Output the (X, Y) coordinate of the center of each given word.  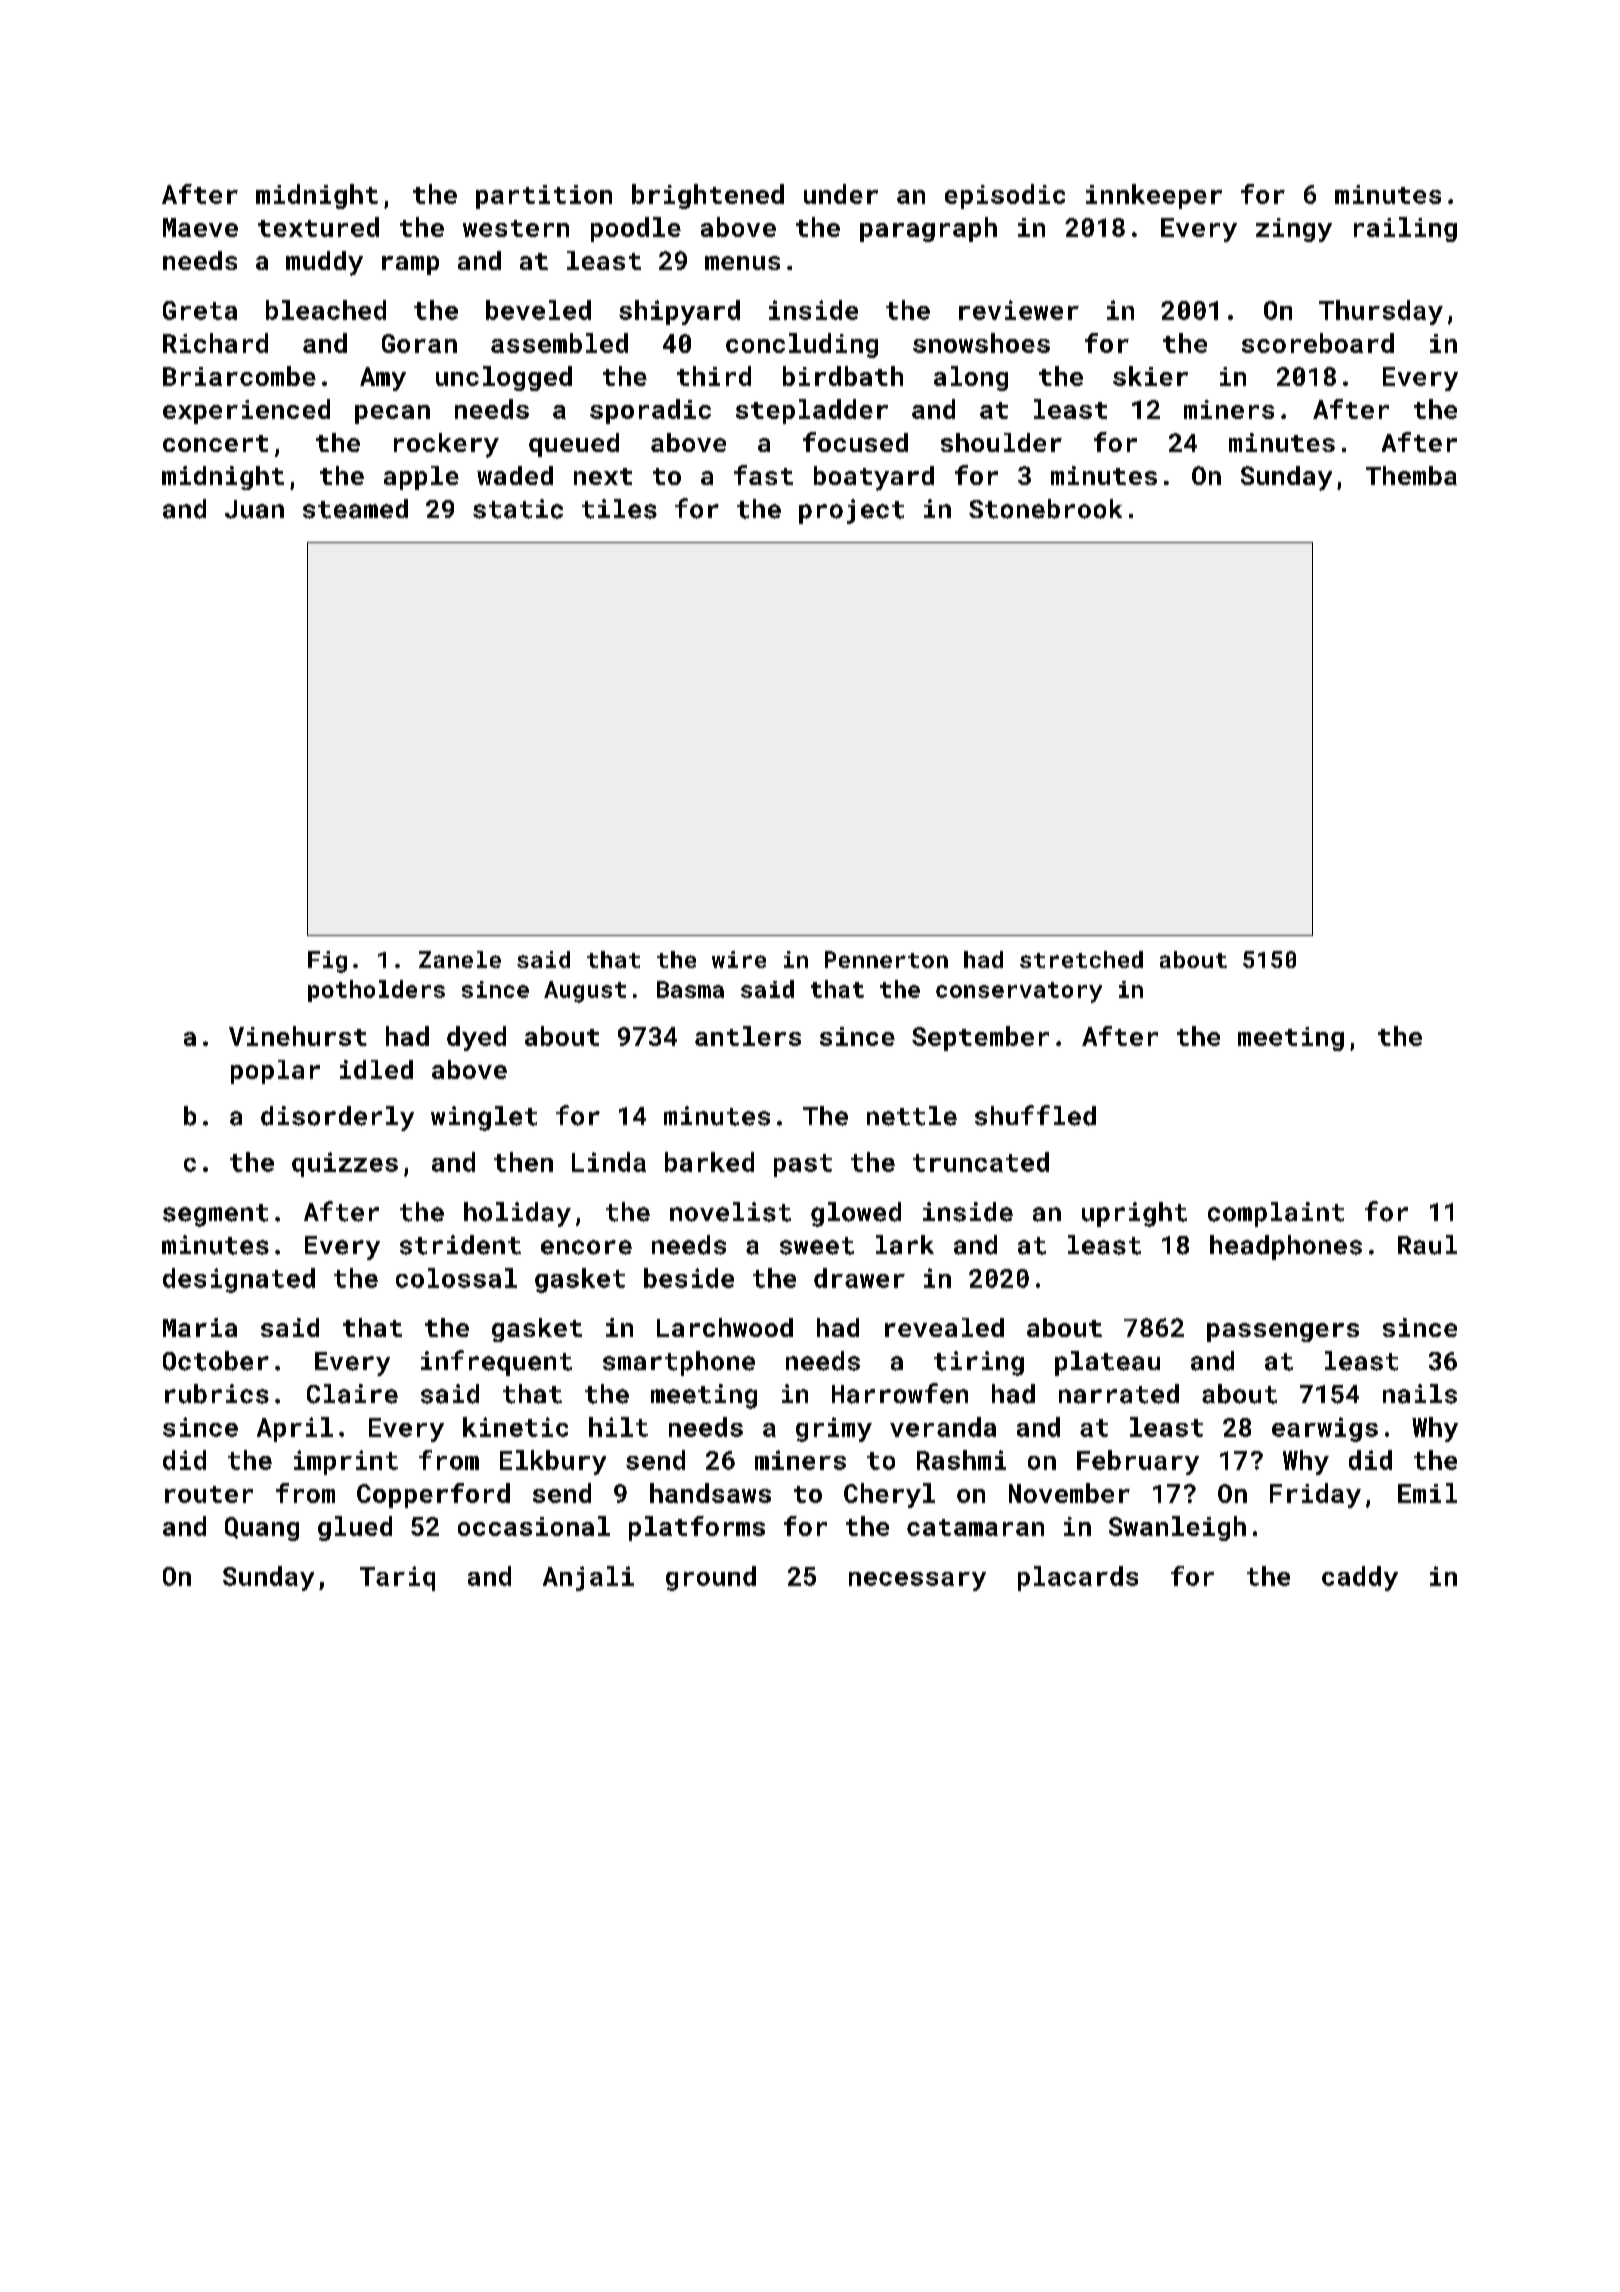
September (980, 1038)
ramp (410, 265)
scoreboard (1318, 343)
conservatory (1019, 992)
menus (742, 263)
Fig (327, 962)
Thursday (1381, 312)
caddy (1360, 1578)
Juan (254, 509)
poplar (275, 1072)
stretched (1081, 959)
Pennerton (886, 959)
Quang (262, 1529)
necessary (917, 1581)
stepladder (812, 411)
